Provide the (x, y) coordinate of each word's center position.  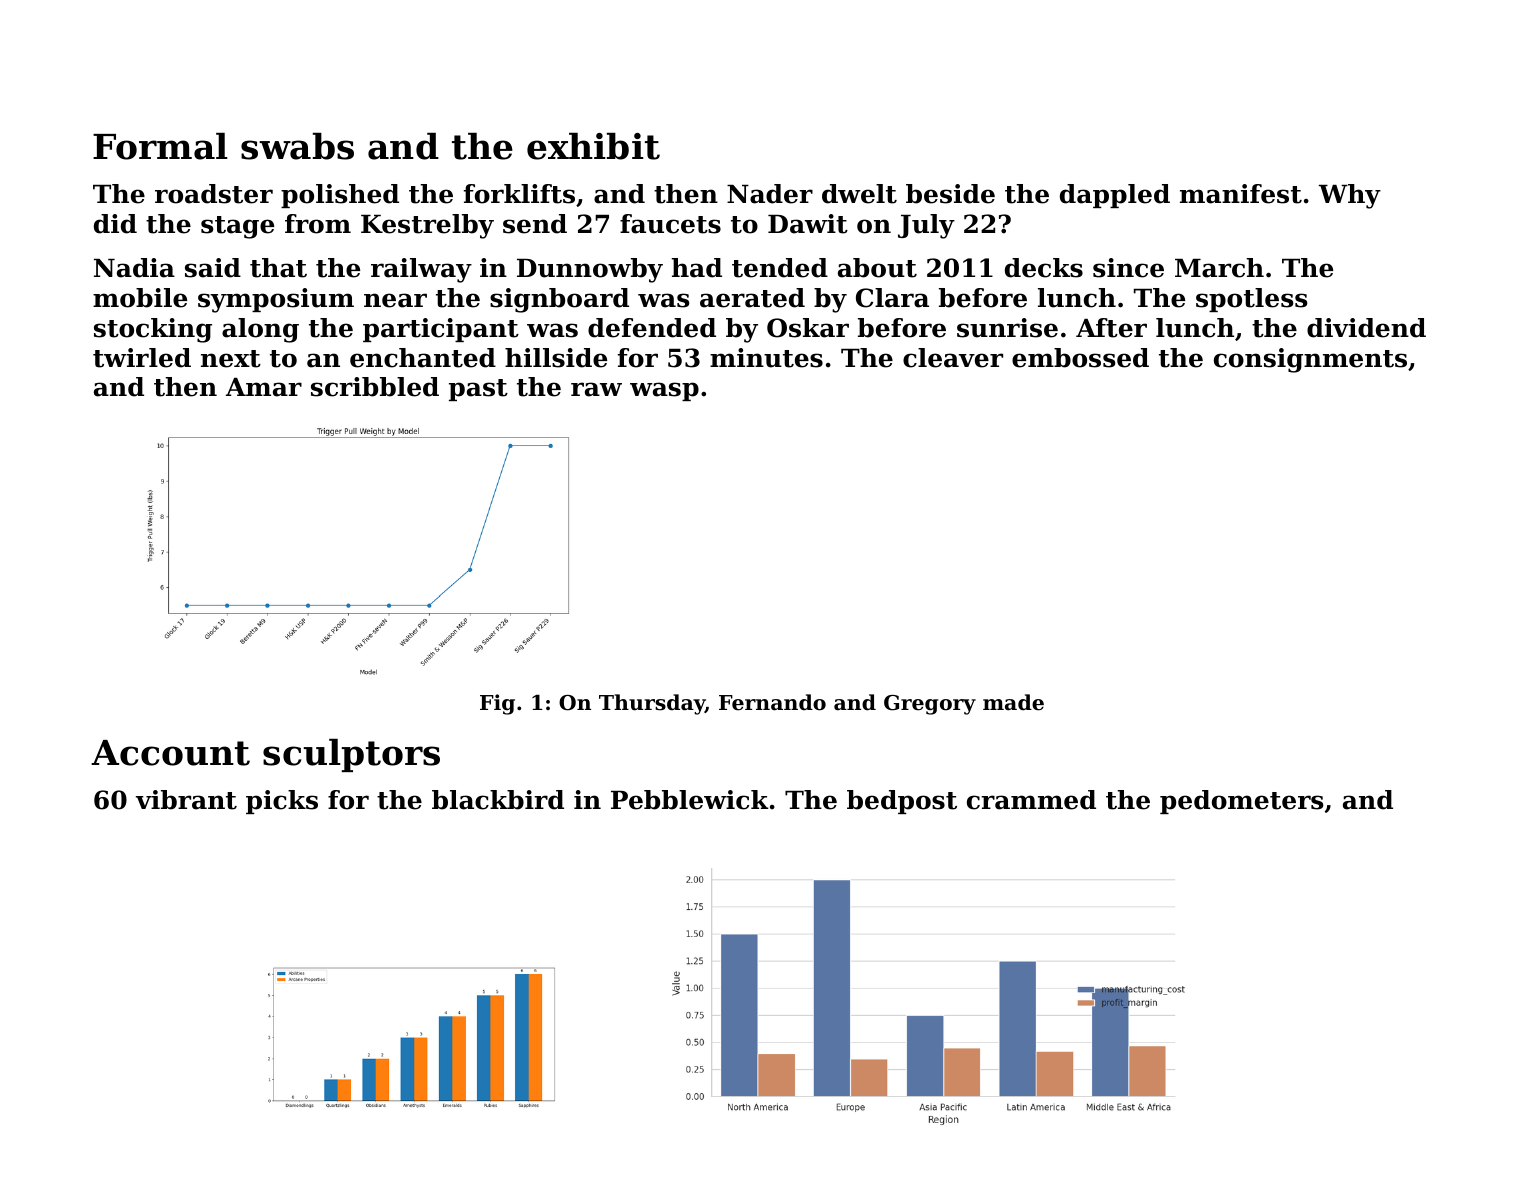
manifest (1241, 194)
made (1013, 702)
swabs (297, 146)
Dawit (808, 224)
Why (1350, 196)
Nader (770, 194)
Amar (264, 387)
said (213, 268)
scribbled (375, 387)
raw (596, 389)
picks (282, 802)
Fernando (772, 702)
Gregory (930, 705)
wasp (664, 391)
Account (170, 753)
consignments (1310, 360)
